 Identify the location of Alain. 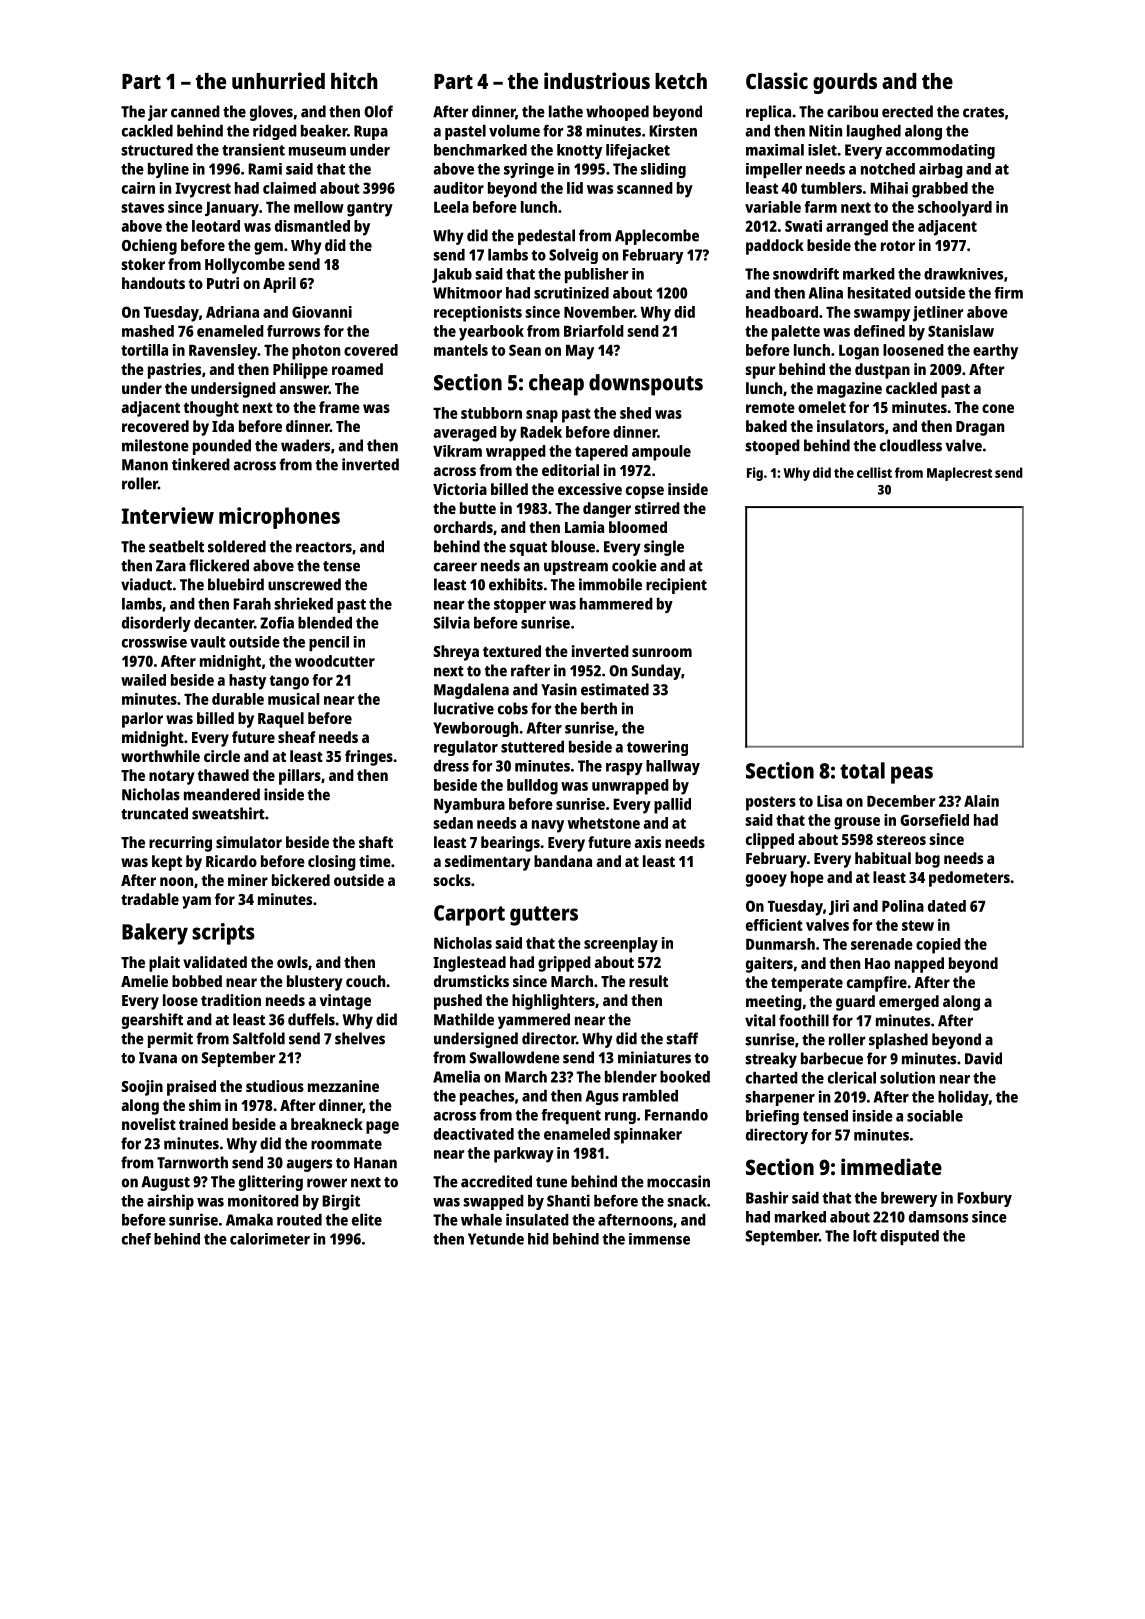
(981, 801).
